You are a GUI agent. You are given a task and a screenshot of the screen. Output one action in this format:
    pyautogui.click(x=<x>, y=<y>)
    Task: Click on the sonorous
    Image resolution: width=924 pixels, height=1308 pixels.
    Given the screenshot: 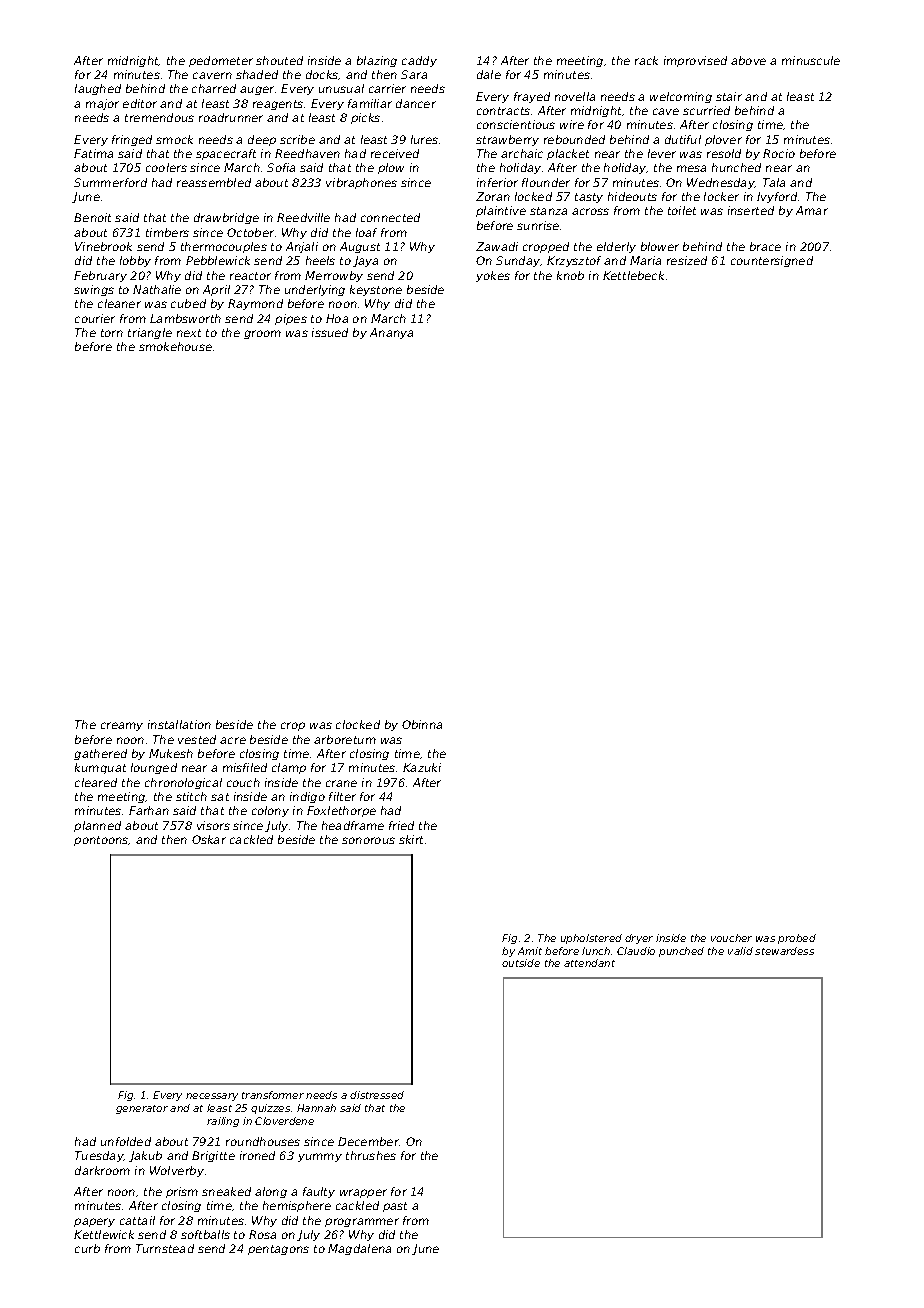 What is the action you would take?
    pyautogui.click(x=368, y=840)
